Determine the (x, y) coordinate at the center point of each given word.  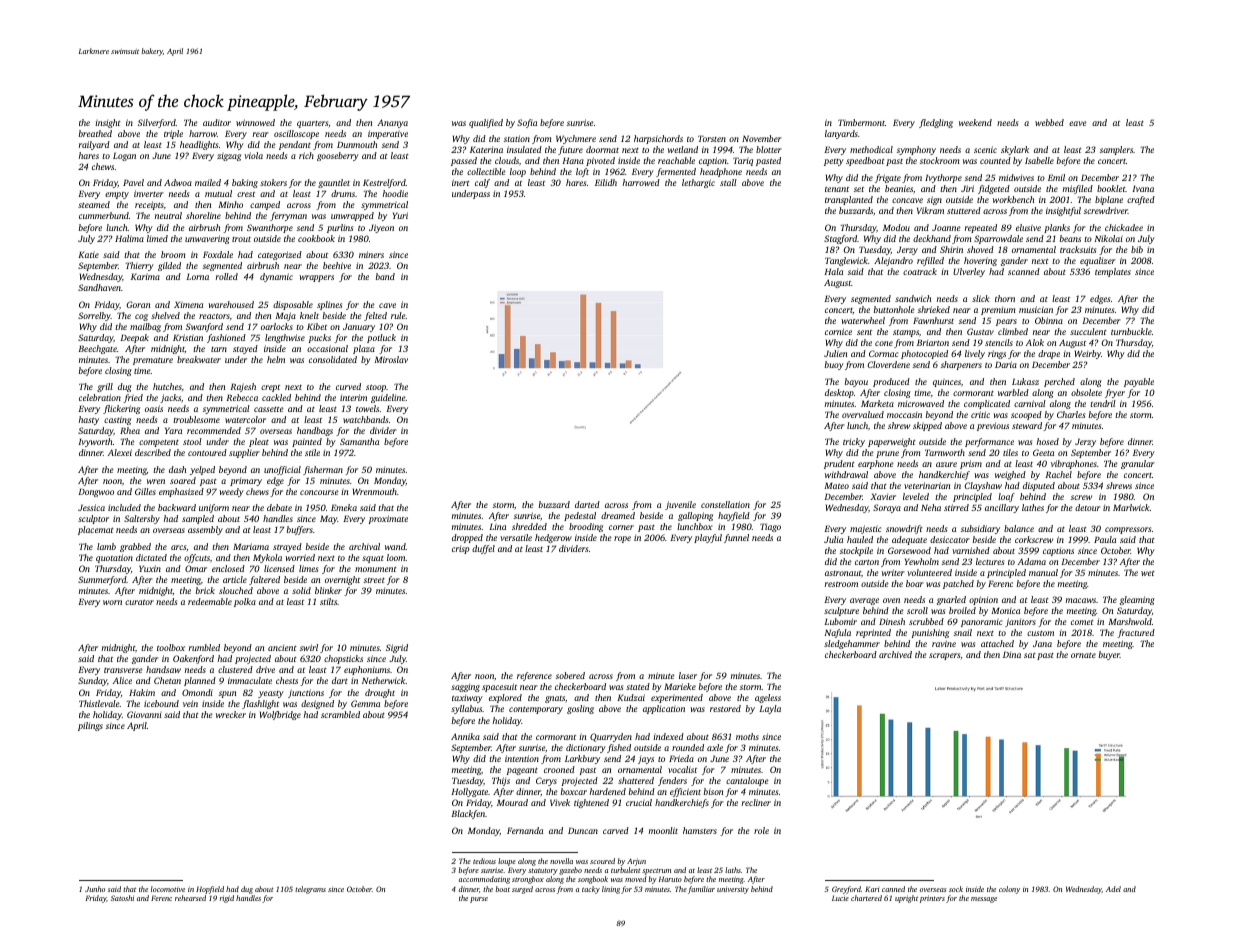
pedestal (580, 516)
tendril (1103, 403)
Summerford (102, 580)
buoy (834, 365)
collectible (486, 171)
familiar (701, 890)
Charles (1071, 414)
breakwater (199, 359)
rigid (227, 899)
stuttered (964, 210)
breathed (95, 133)
